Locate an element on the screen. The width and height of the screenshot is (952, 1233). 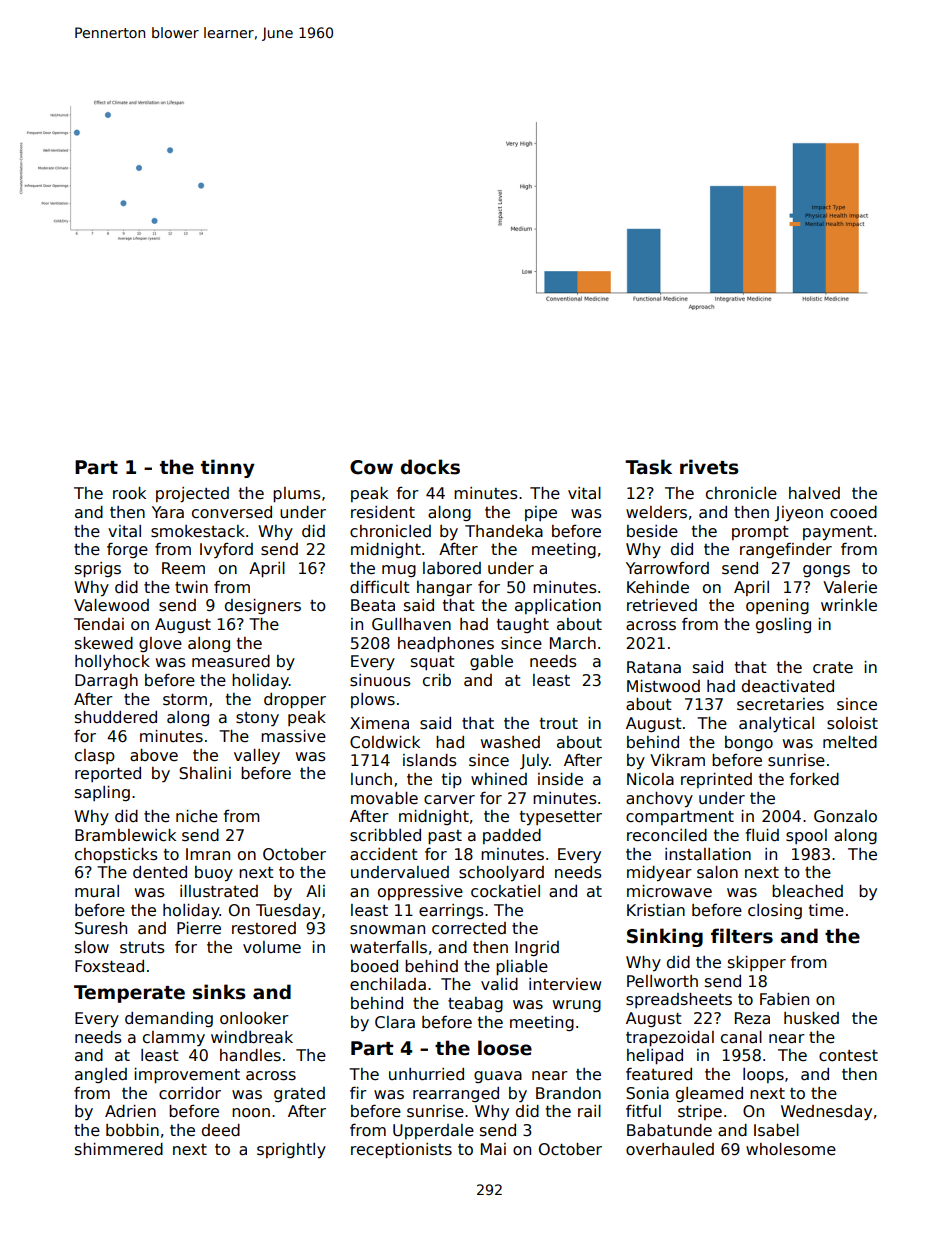
sprigs is located at coordinates (98, 569).
